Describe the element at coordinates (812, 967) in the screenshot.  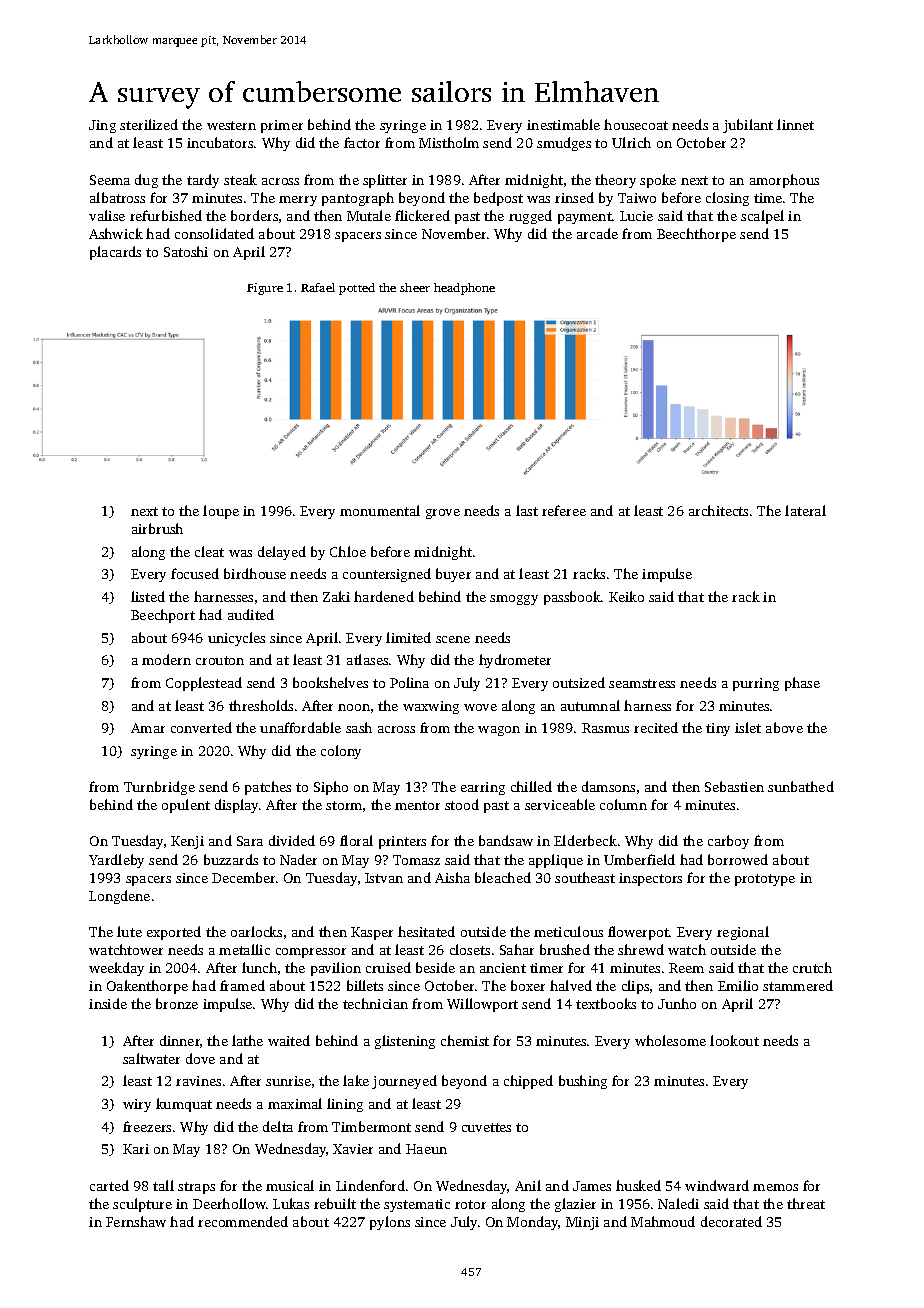
I see `crutch` at that location.
